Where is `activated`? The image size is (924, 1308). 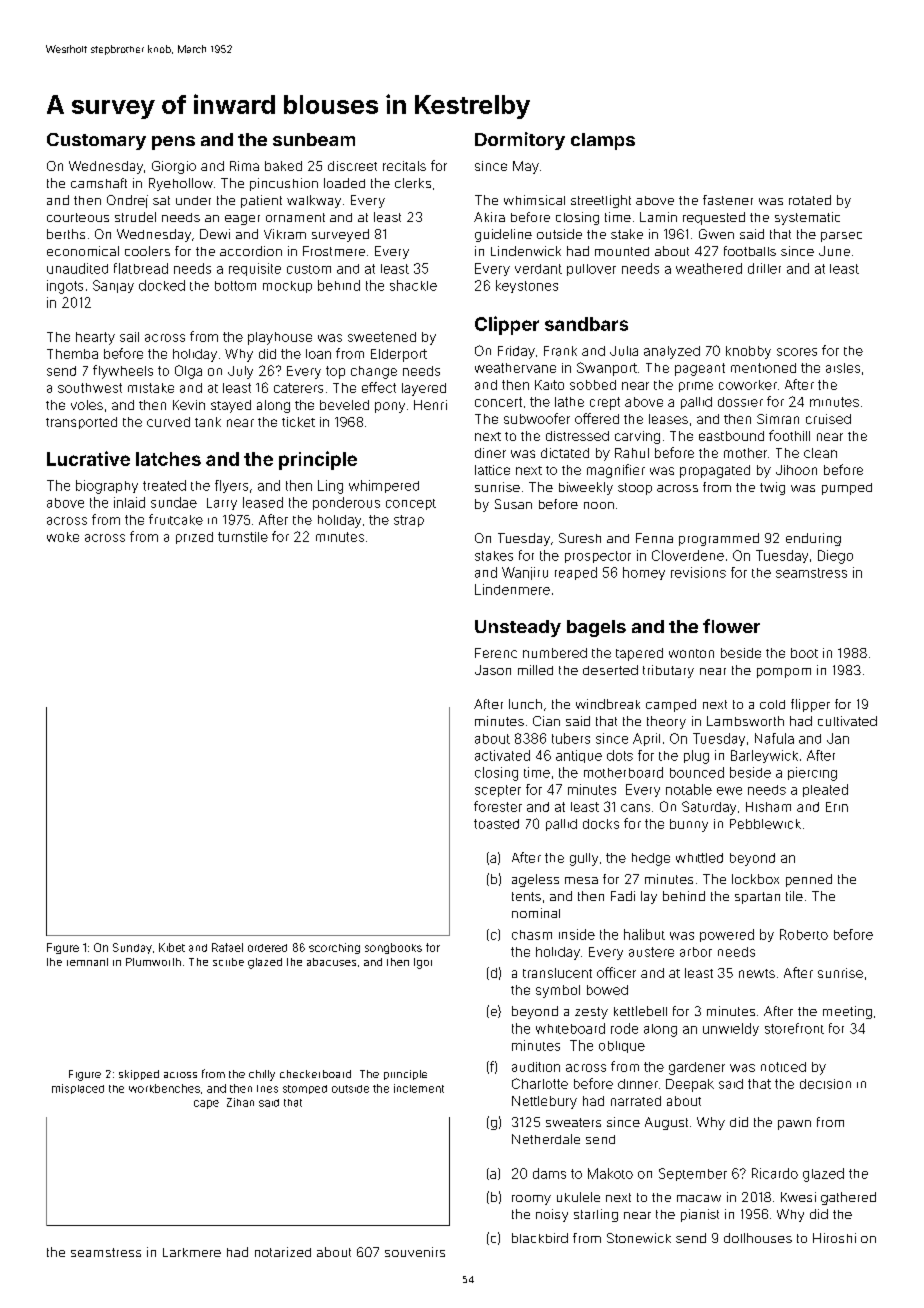
activated is located at coordinates (502, 755).
